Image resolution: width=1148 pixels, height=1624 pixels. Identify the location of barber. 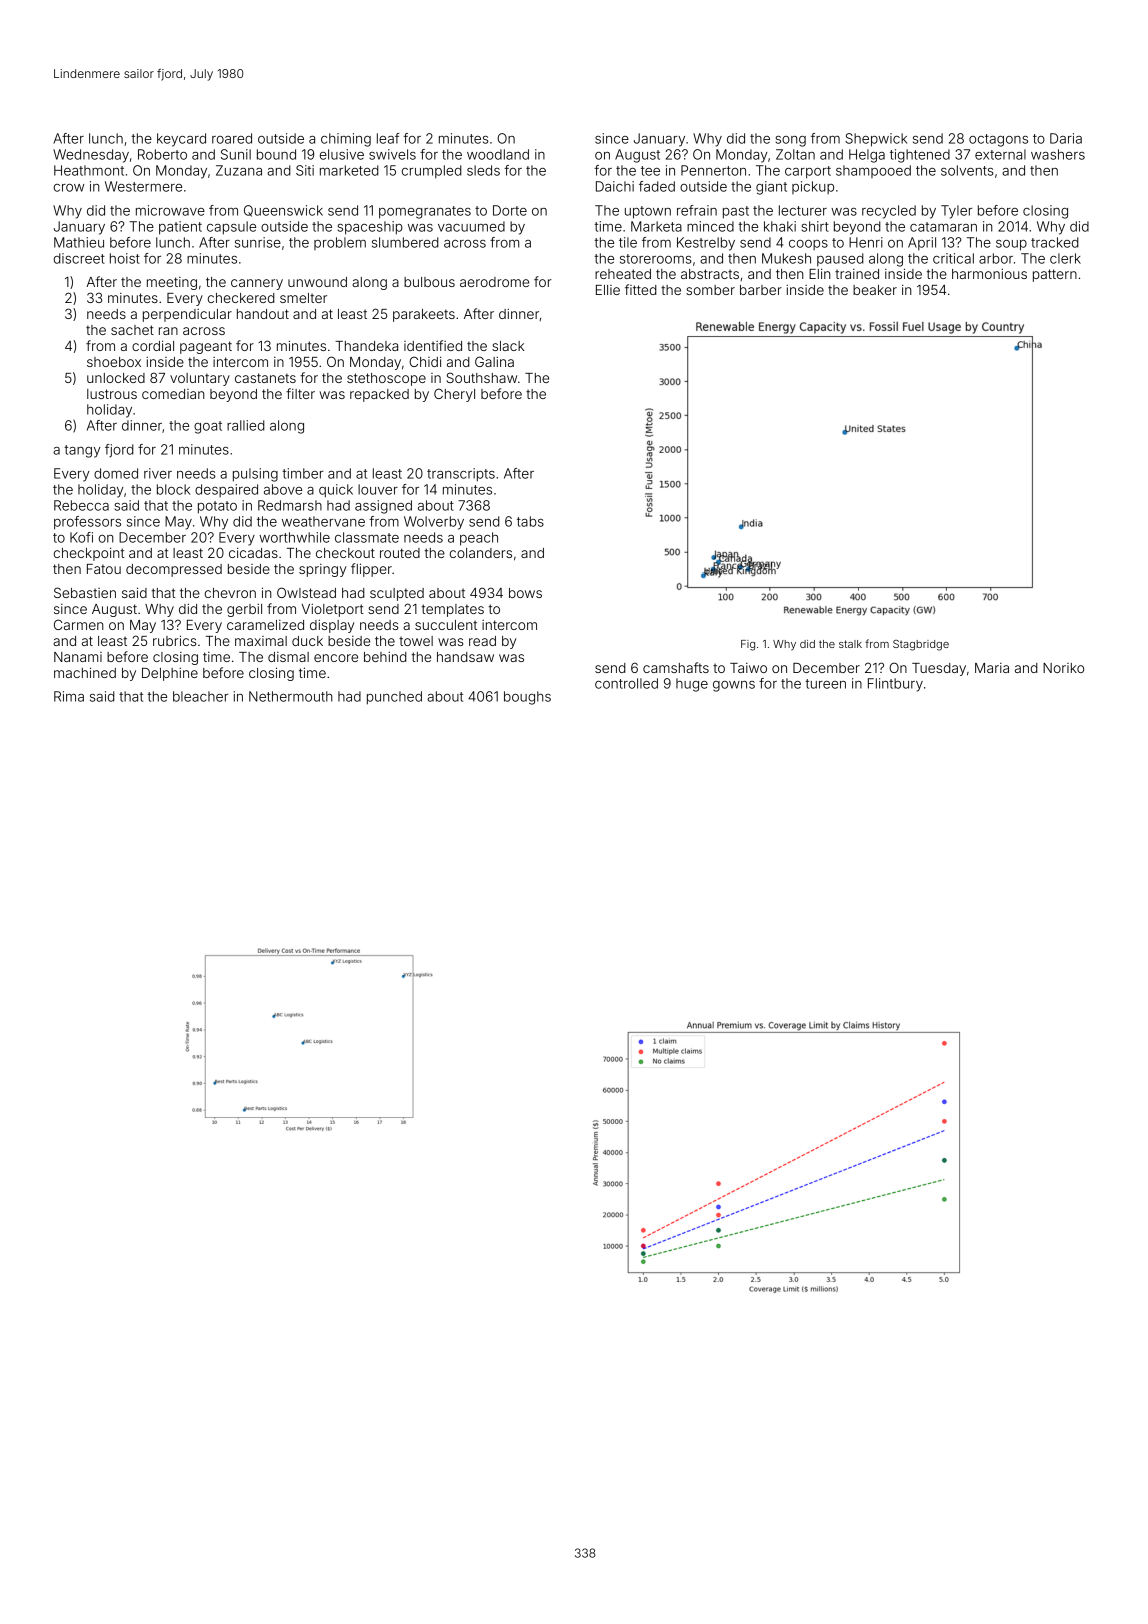
(761, 290).
